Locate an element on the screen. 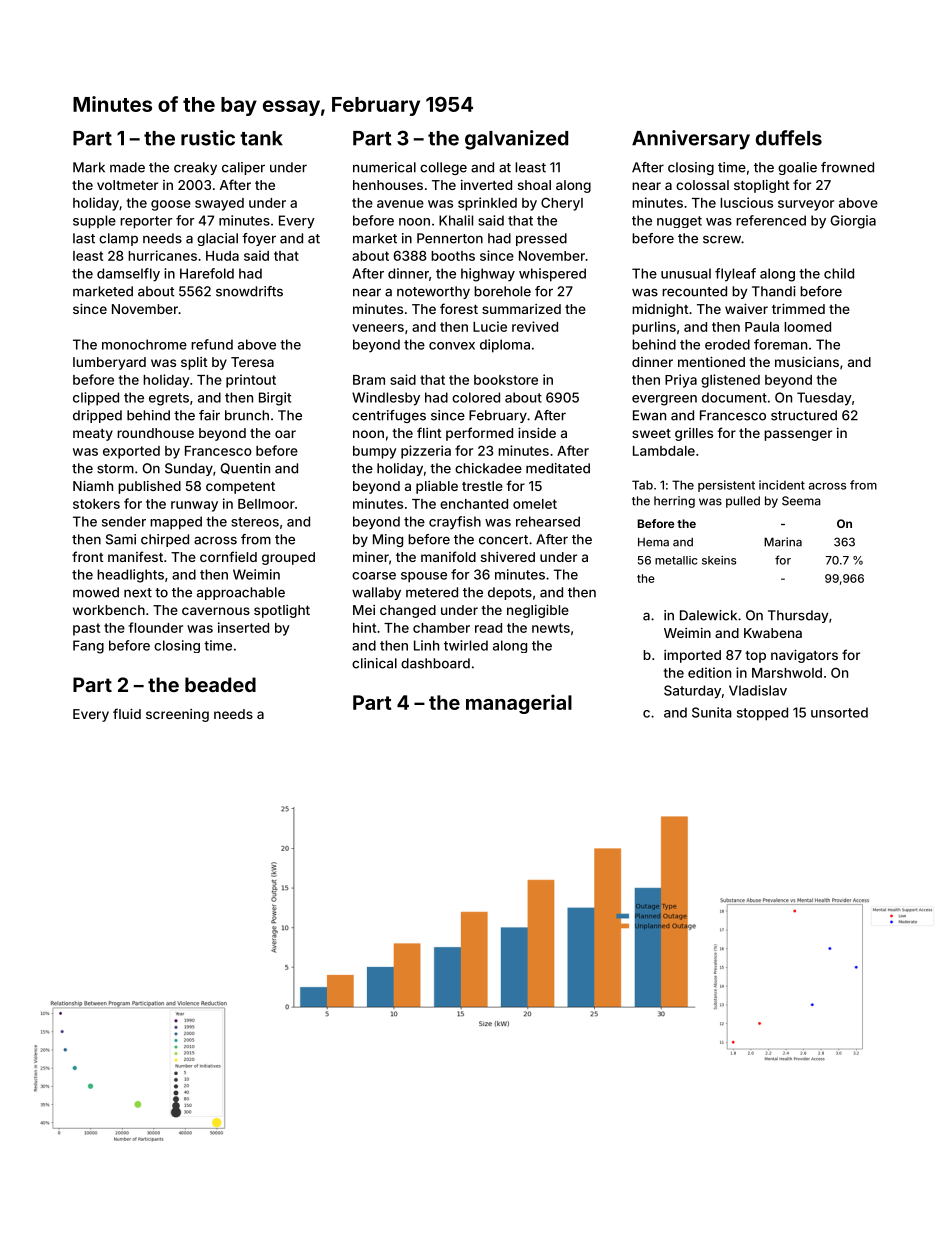  Marina is located at coordinates (783, 542).
